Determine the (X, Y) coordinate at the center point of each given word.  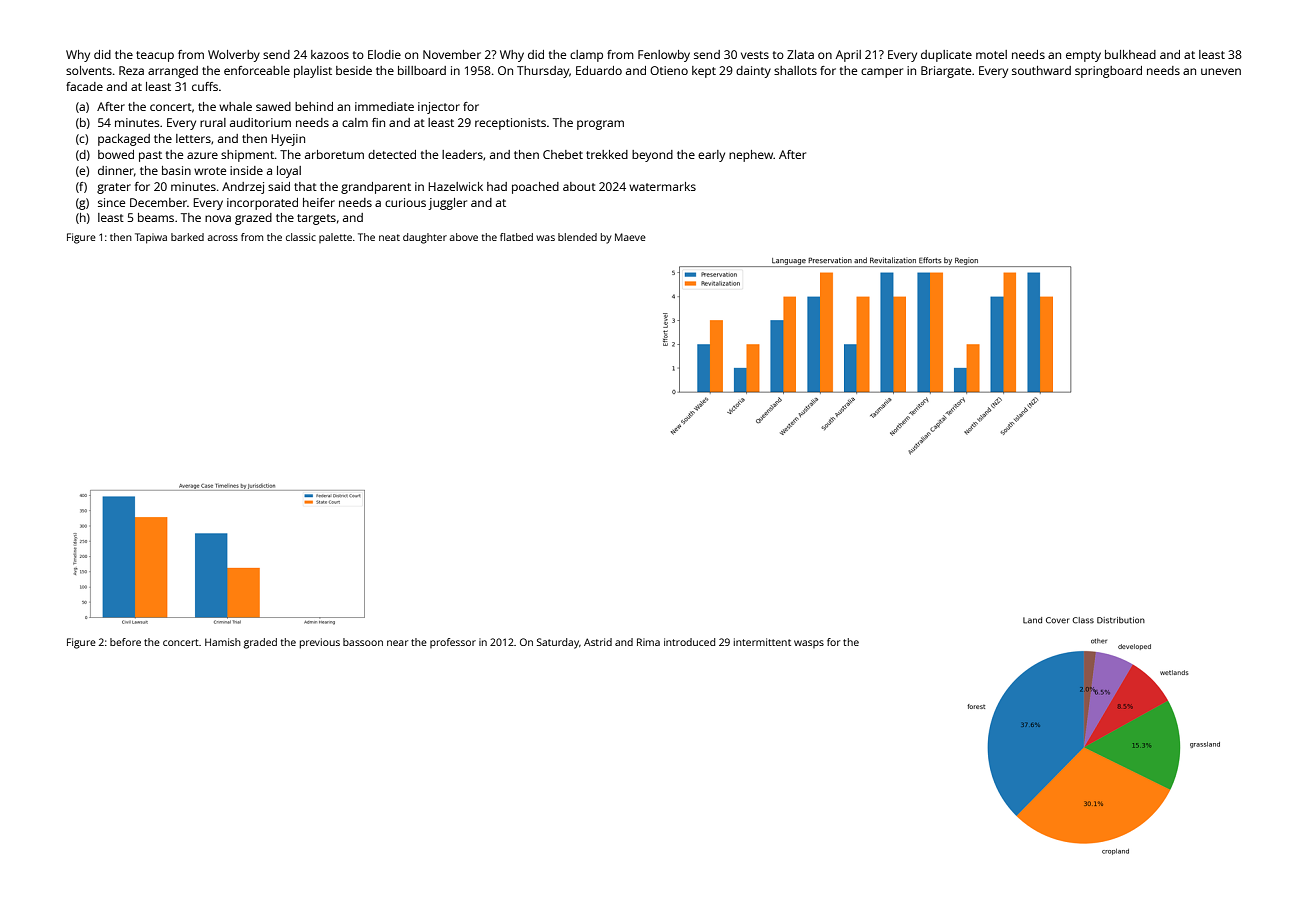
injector (439, 108)
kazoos (330, 54)
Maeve (630, 237)
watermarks (662, 186)
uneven (1221, 71)
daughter (425, 238)
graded (260, 643)
